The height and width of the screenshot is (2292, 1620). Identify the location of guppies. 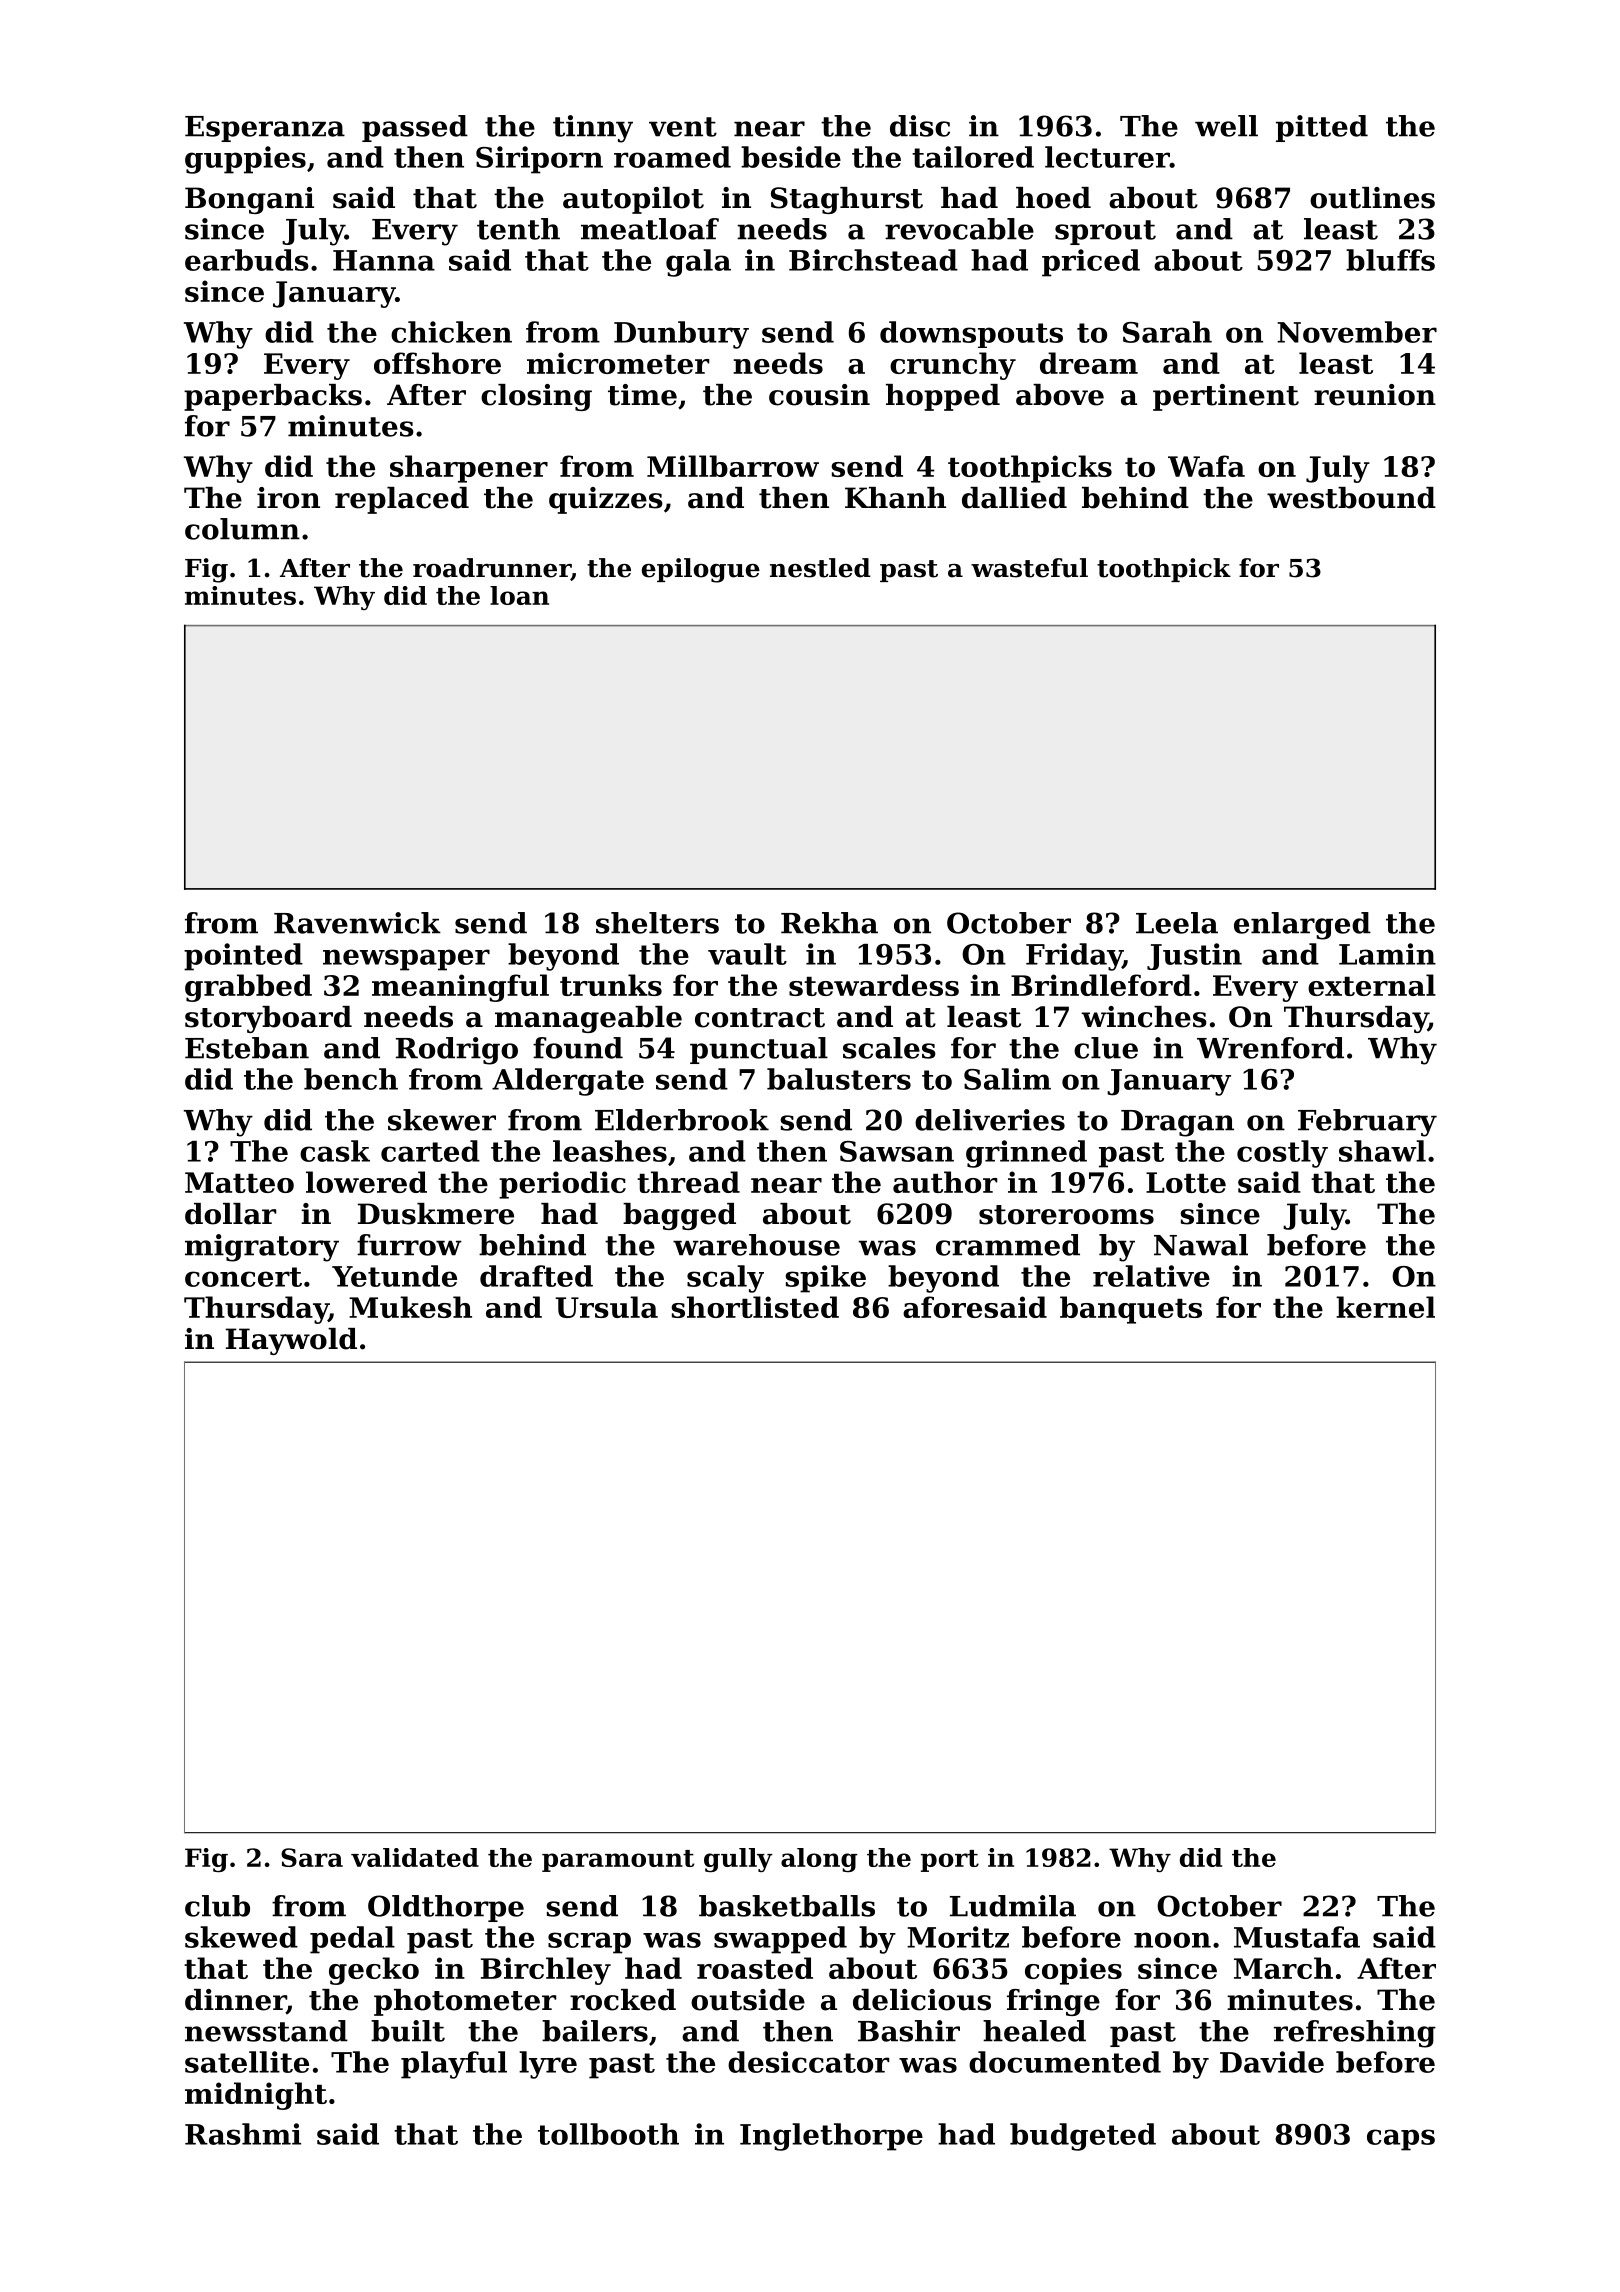
(245, 160).
